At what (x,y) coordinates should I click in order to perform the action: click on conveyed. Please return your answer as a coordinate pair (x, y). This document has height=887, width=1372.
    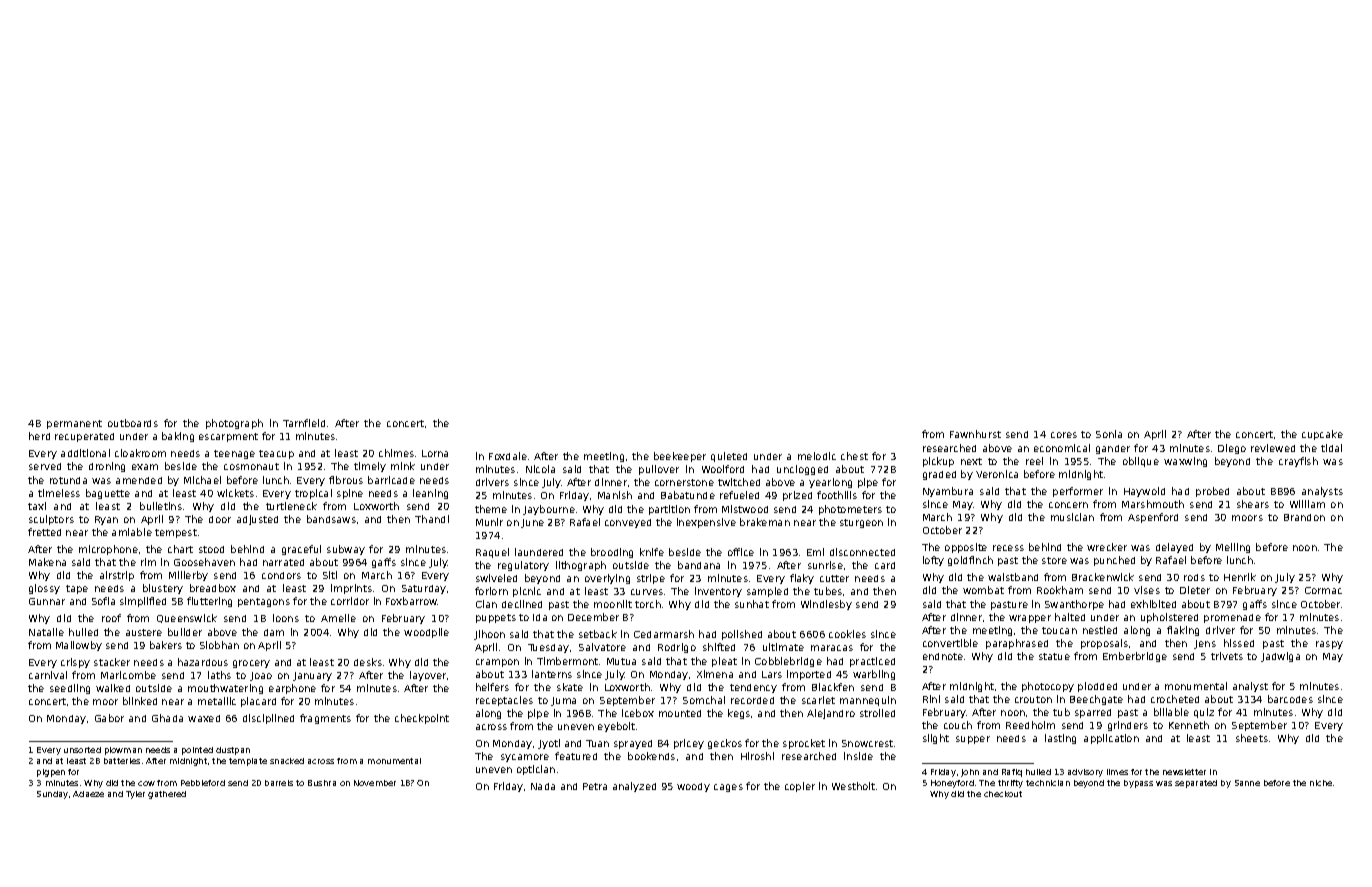
    Looking at the image, I should click on (628, 523).
